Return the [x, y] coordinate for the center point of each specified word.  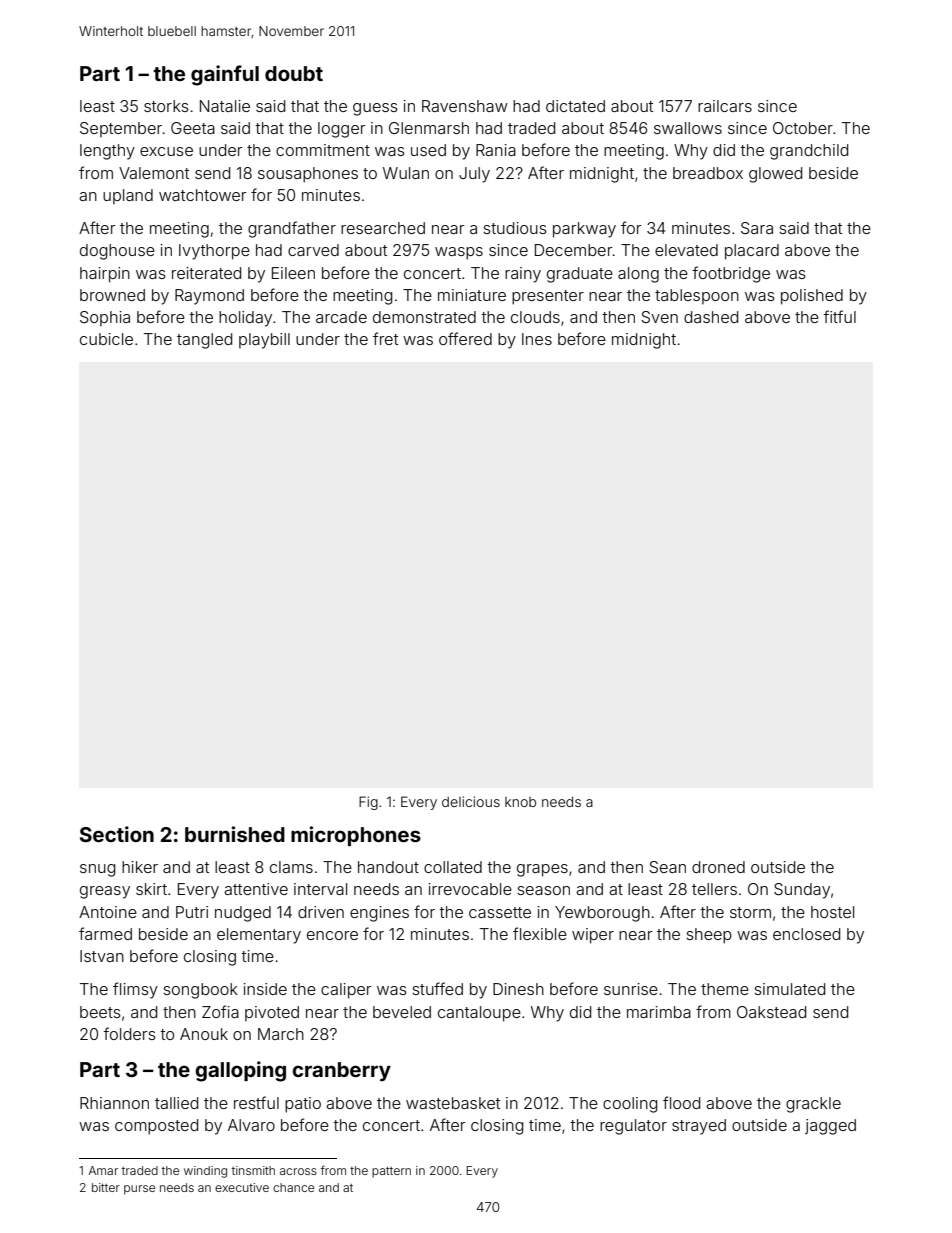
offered [465, 338]
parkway [584, 230]
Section [117, 834]
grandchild [809, 152]
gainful [225, 75]
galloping [240, 1071]
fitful [839, 316]
